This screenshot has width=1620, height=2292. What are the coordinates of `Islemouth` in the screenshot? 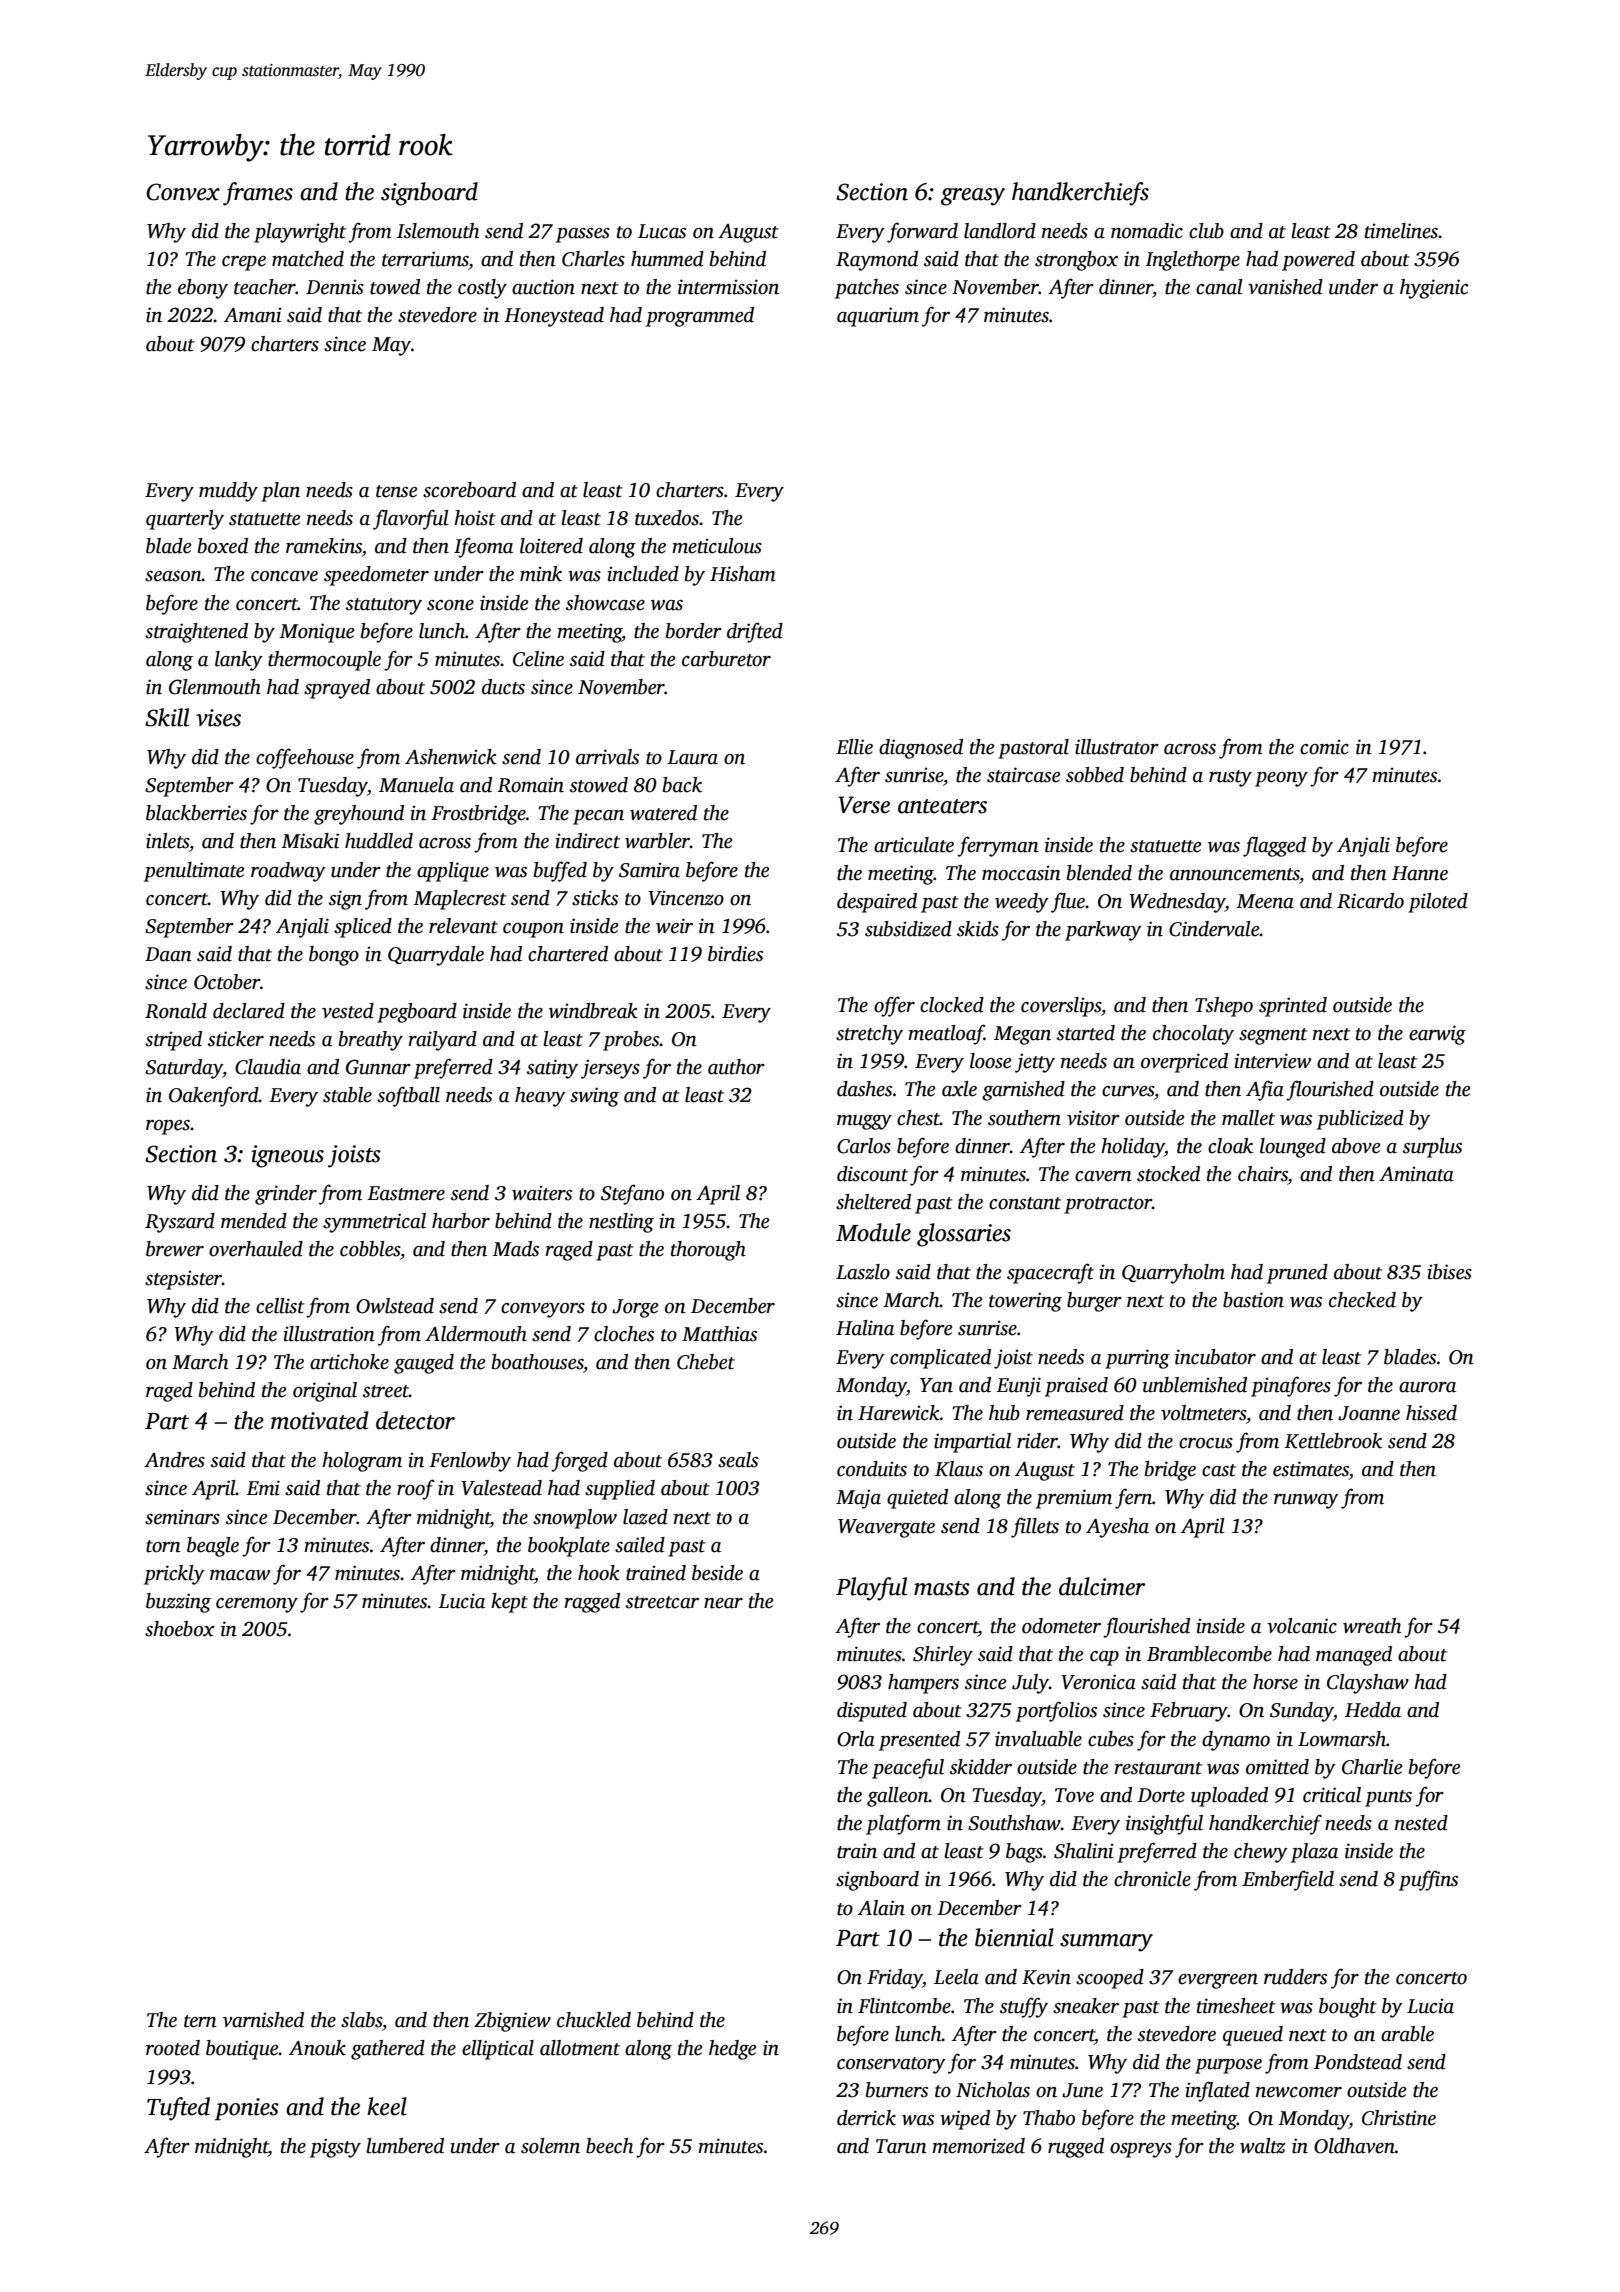 It's located at (438, 231).
